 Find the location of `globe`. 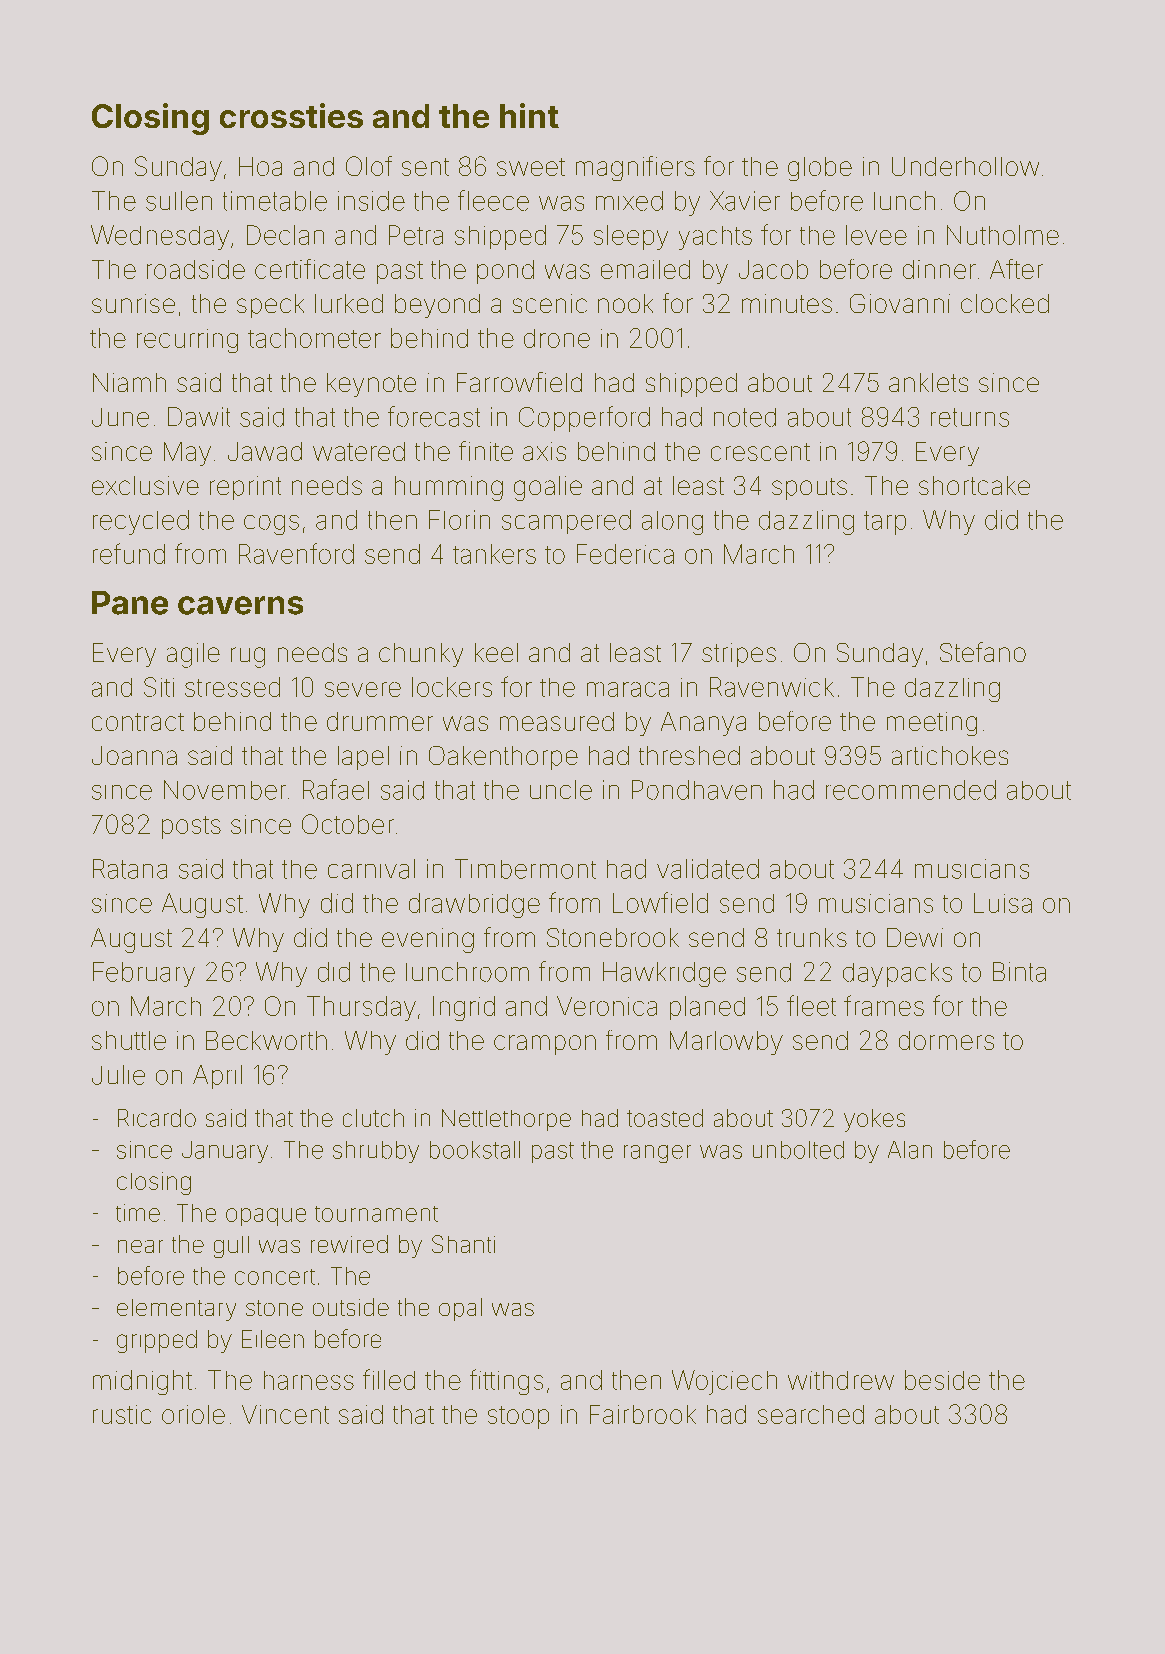

globe is located at coordinates (820, 169).
